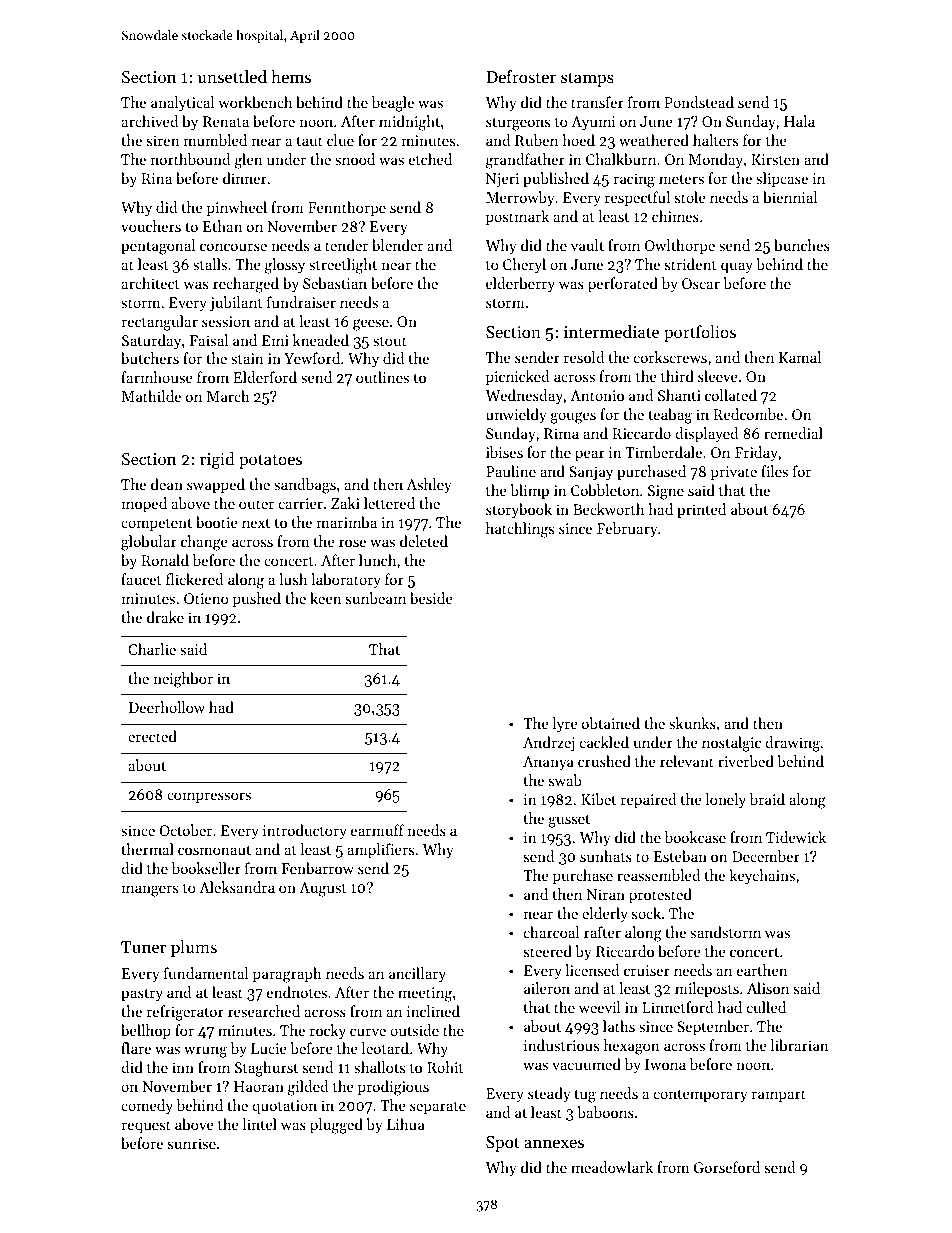  Describe the element at coordinates (524, 266) in the screenshot. I see `Cheryl` at that location.
